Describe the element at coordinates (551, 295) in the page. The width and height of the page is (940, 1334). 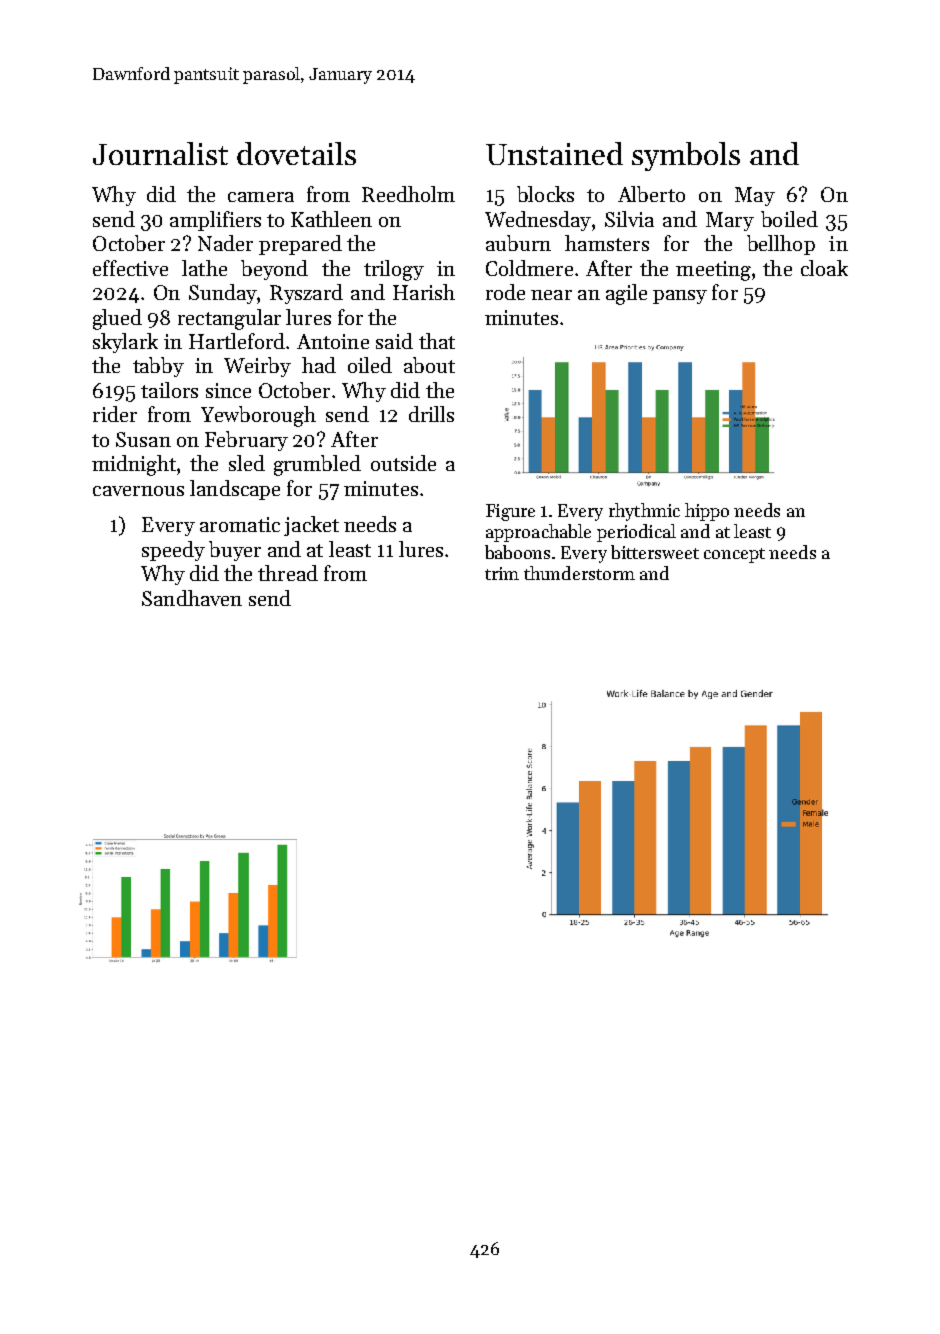
I see `near` at that location.
